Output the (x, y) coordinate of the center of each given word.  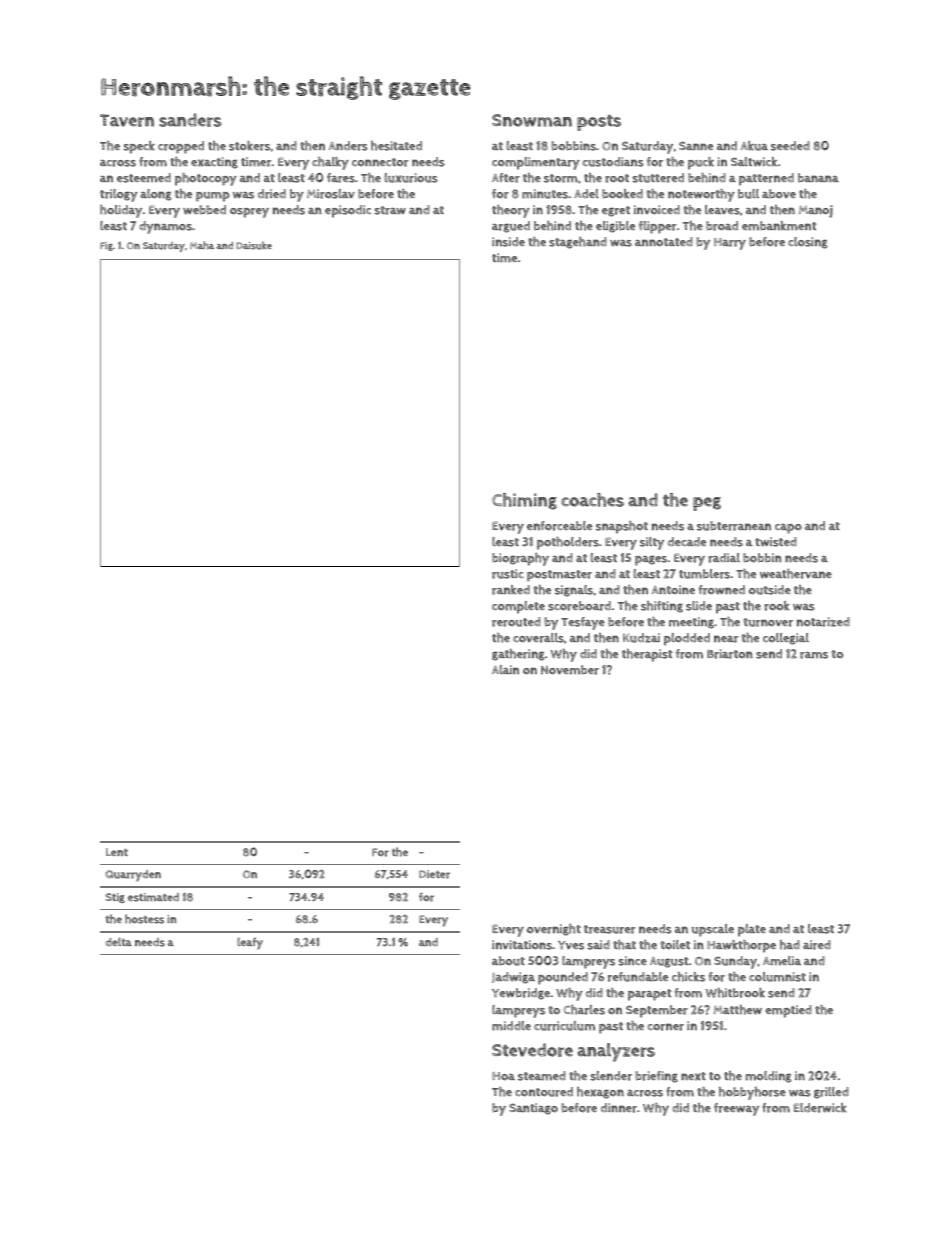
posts (599, 123)
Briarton (730, 654)
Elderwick (820, 1108)
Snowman (532, 120)
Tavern (127, 120)
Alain (505, 669)
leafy (250, 943)
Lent (117, 852)
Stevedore (532, 1050)
